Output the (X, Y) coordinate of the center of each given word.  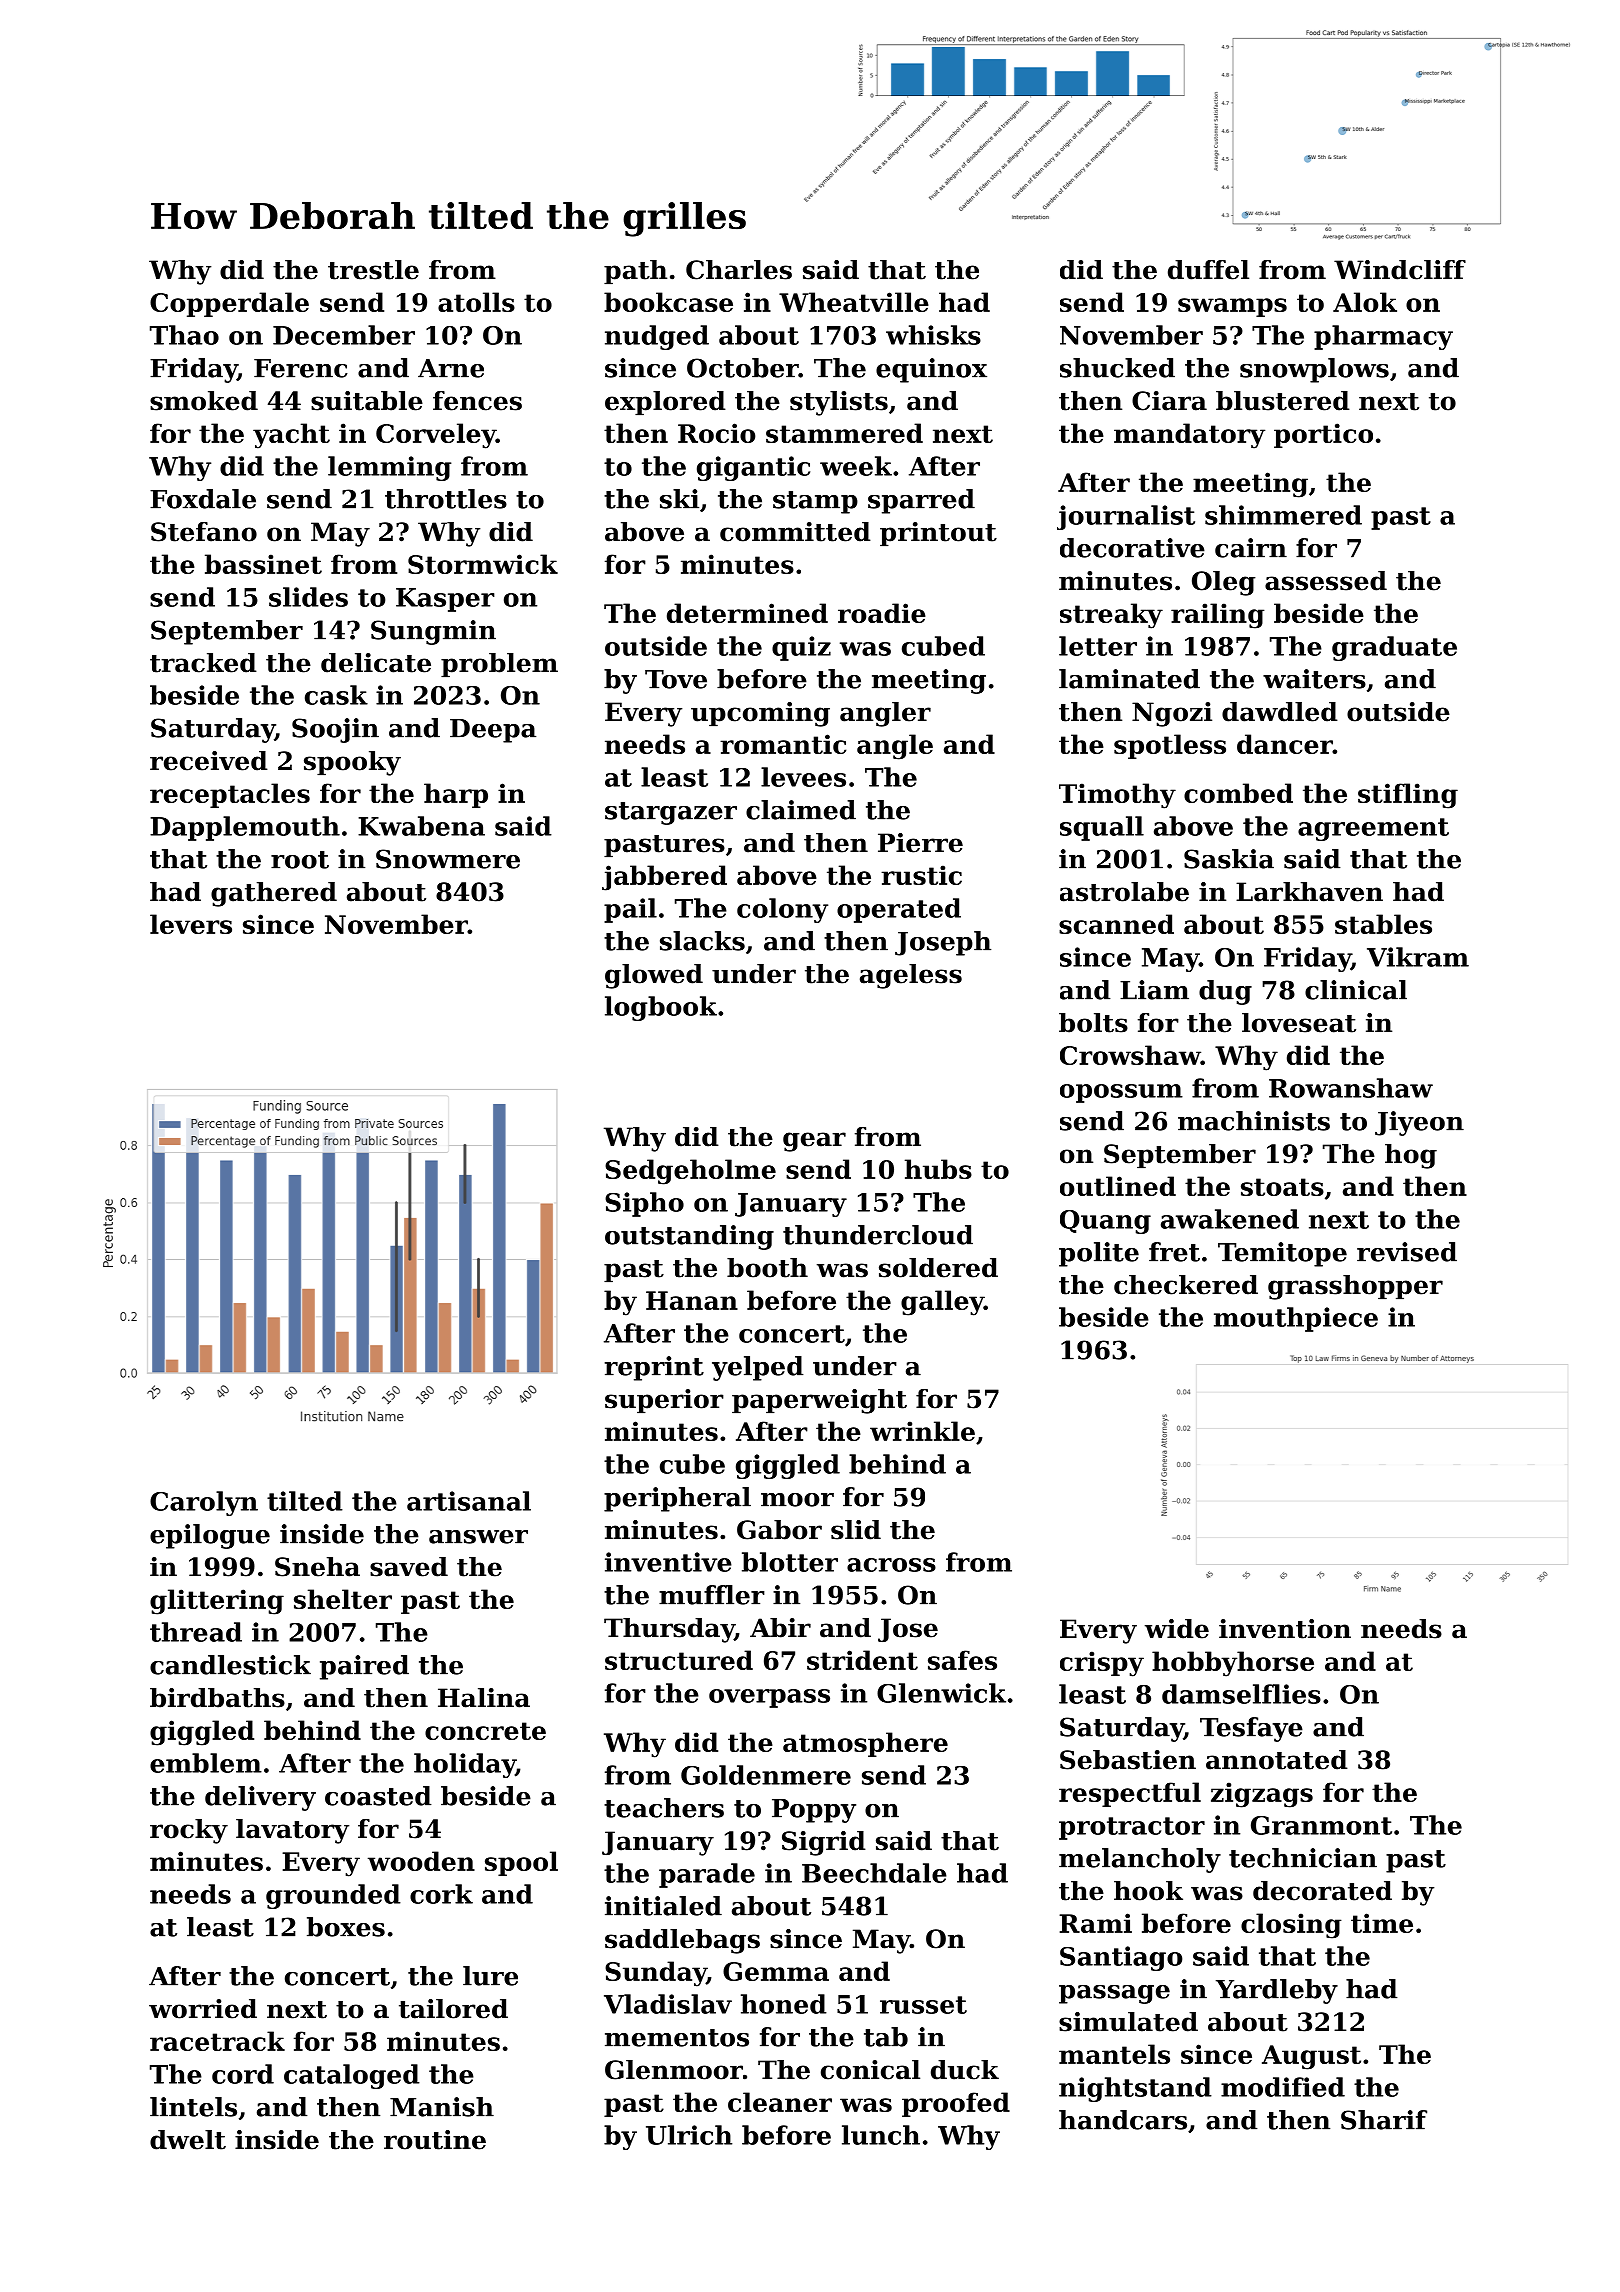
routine (435, 2140)
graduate (1394, 648)
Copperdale (229, 304)
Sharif (1384, 2120)
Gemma (776, 1971)
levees (803, 777)
